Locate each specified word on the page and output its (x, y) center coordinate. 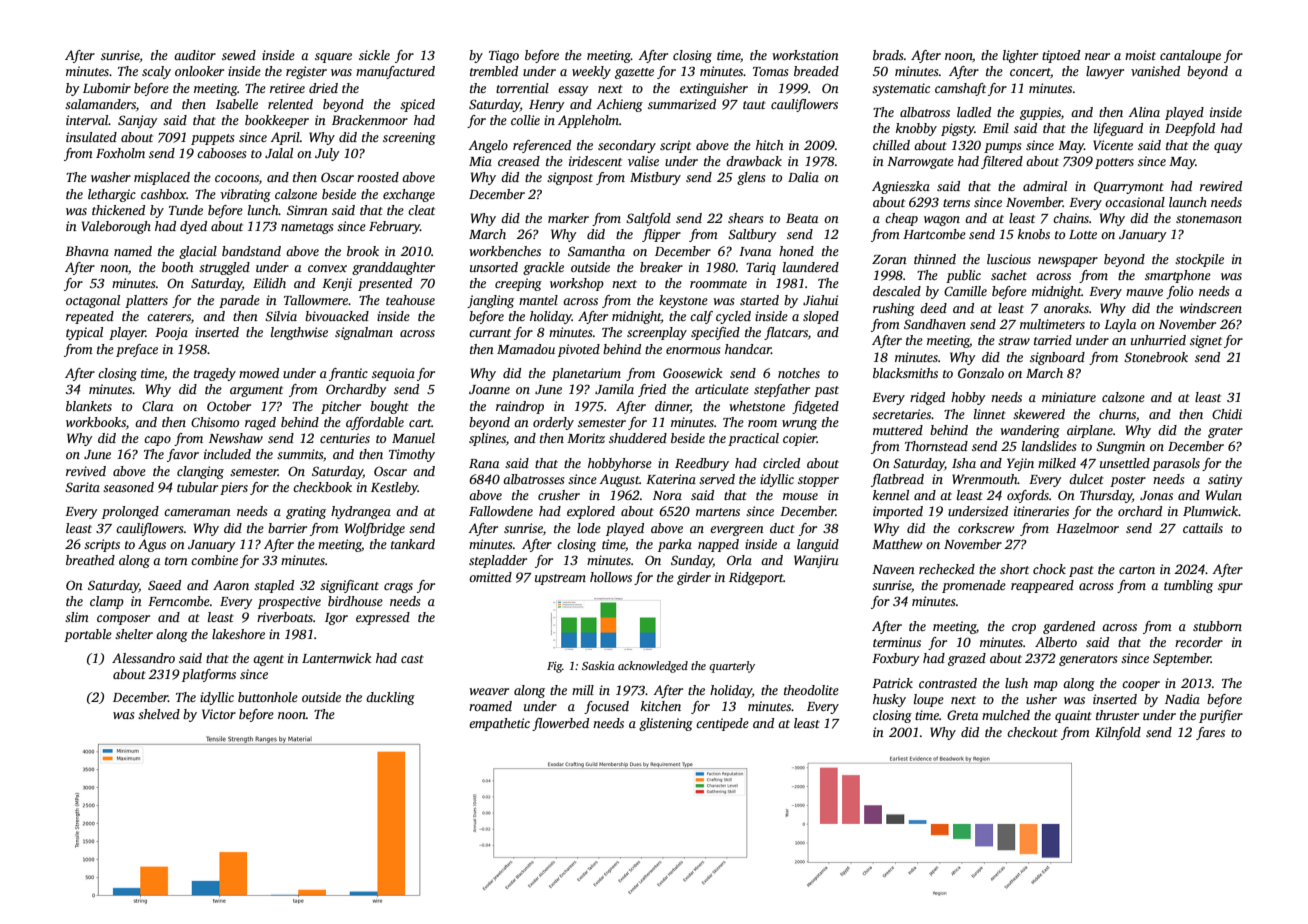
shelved (159, 714)
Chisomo (215, 422)
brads (888, 55)
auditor (195, 55)
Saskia (598, 665)
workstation (805, 55)
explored (591, 512)
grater (1225, 432)
